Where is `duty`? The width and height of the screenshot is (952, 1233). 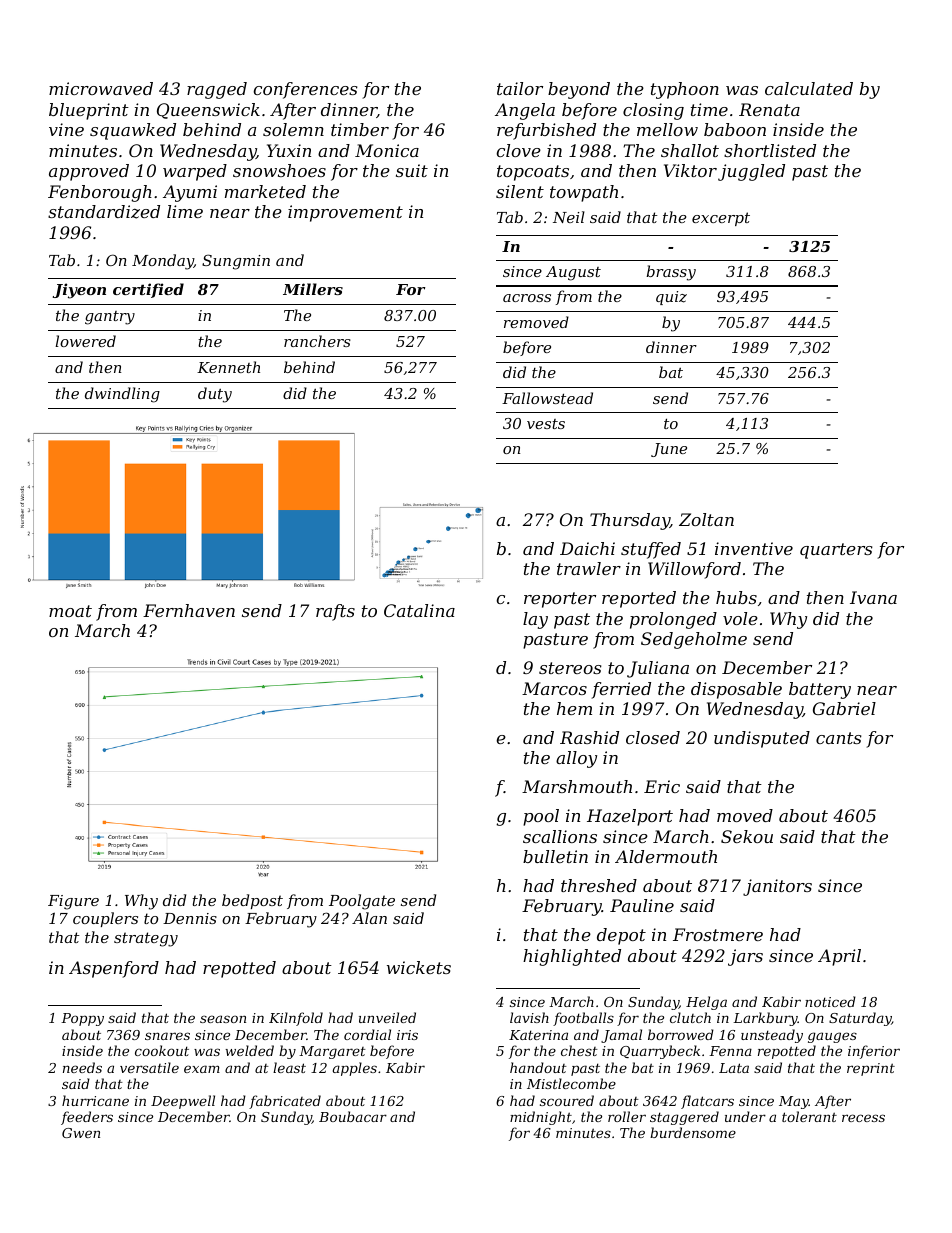 duty is located at coordinates (215, 395).
